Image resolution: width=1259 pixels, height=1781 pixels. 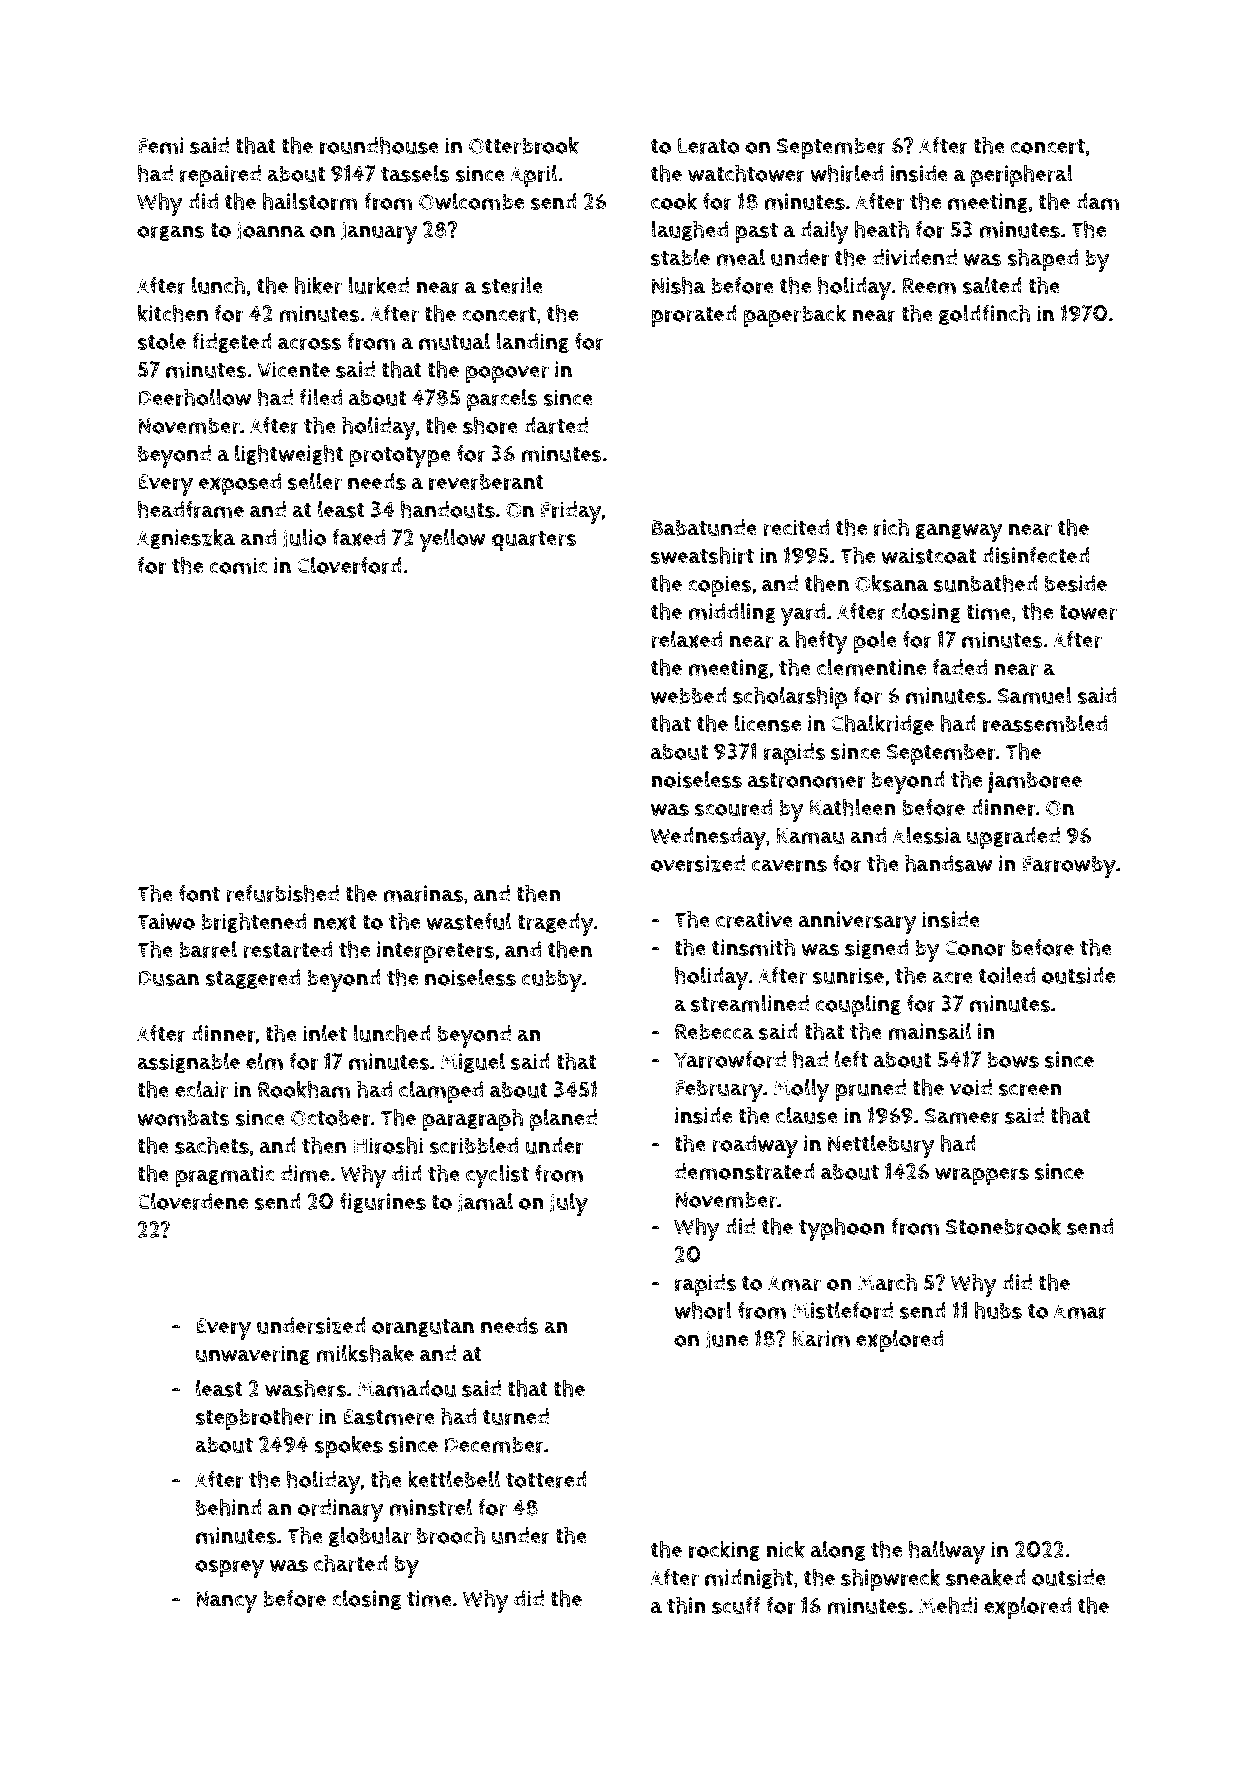 What do you see at coordinates (756, 233) in the document?
I see `past` at bounding box center [756, 233].
